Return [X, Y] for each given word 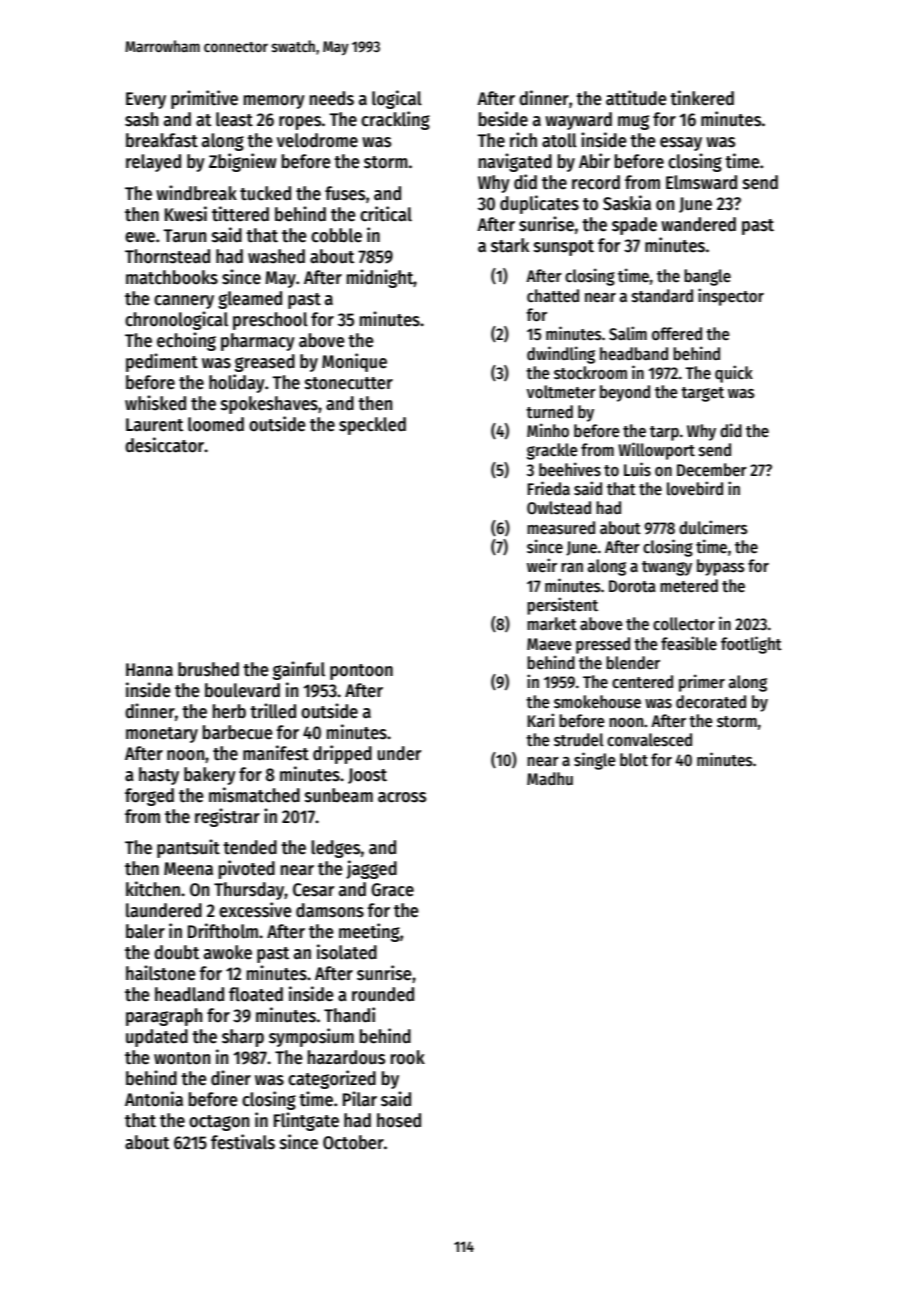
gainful [299, 670]
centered [642, 682]
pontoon [361, 672]
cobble [336, 235]
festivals [243, 1142]
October [353, 1142]
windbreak [196, 193]
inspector [731, 297]
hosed [399, 1120]
